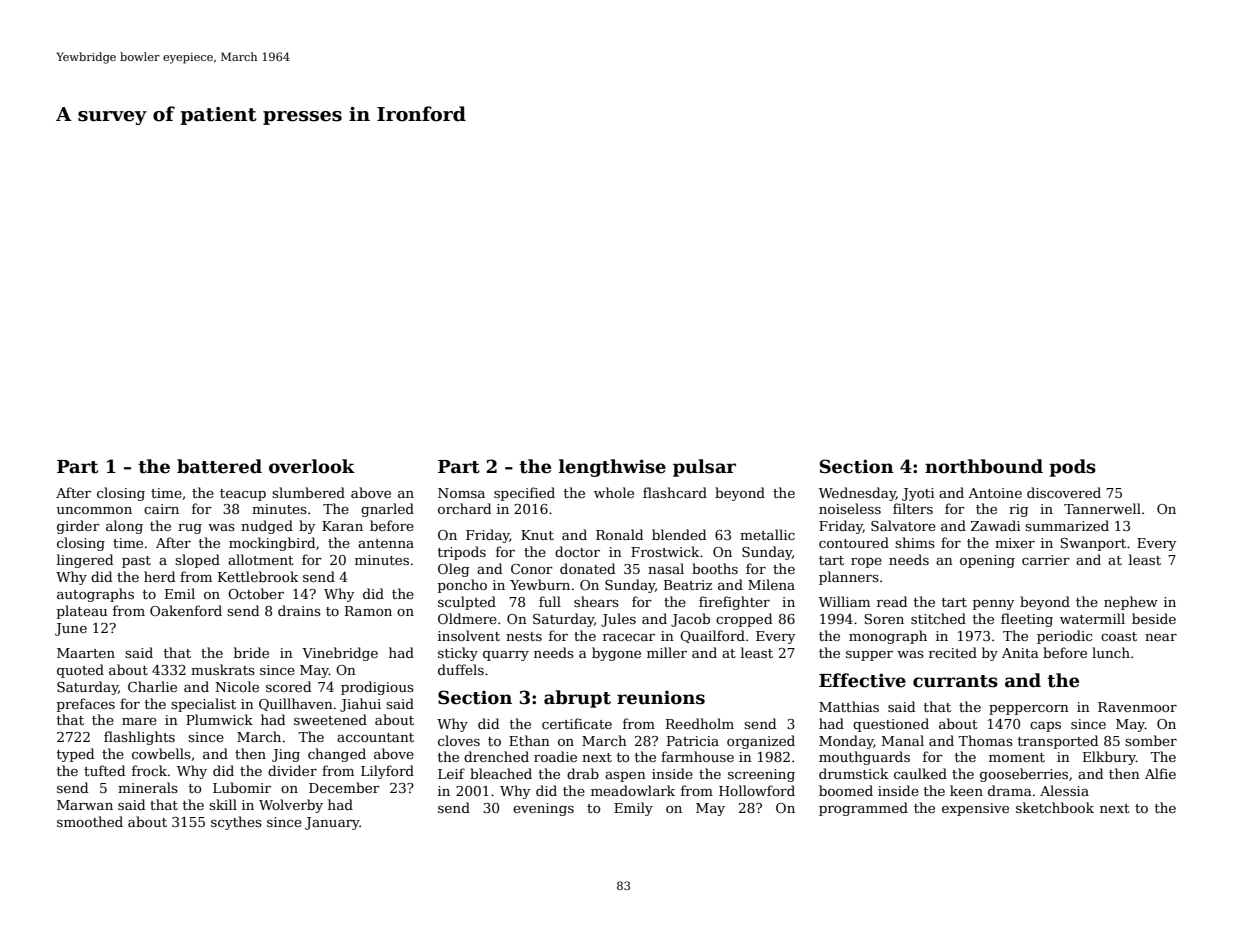 The image size is (1233, 952). What do you see at coordinates (704, 468) in the screenshot?
I see `pulsar` at bounding box center [704, 468].
